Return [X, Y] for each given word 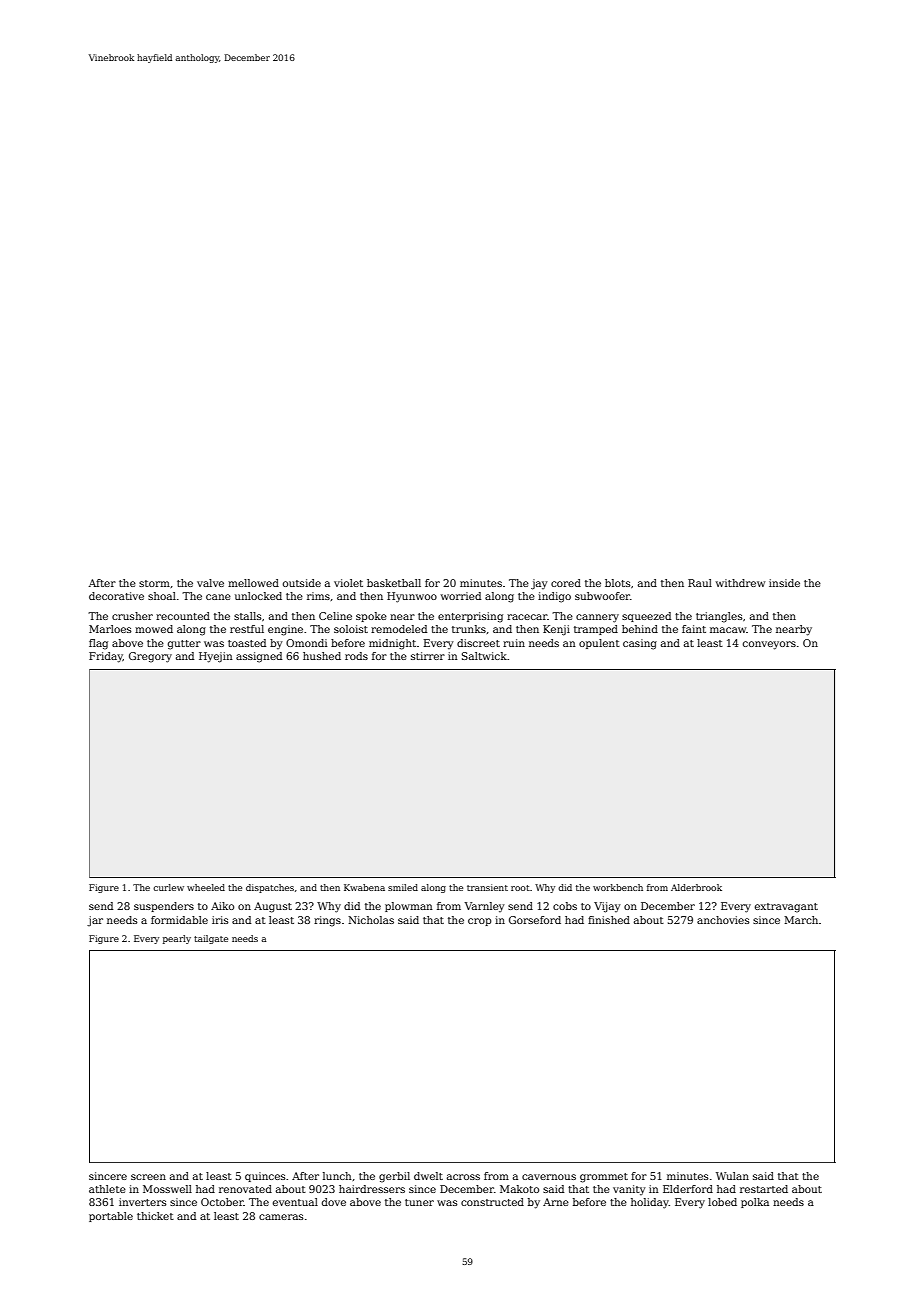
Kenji [556, 630]
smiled [403, 887]
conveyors [769, 645]
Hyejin [216, 657]
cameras [281, 1217]
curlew [168, 887]
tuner [419, 1202]
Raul [700, 583]
